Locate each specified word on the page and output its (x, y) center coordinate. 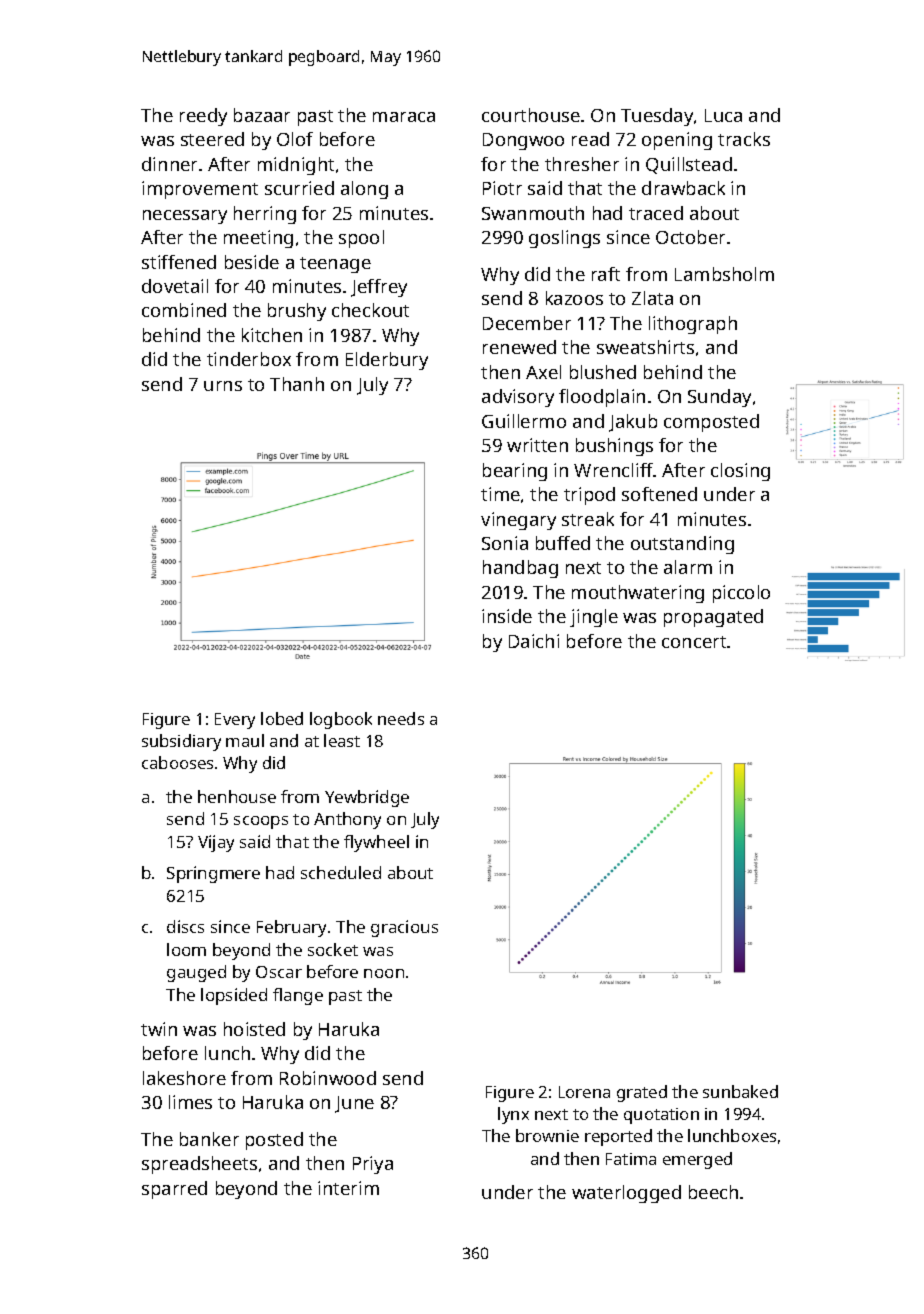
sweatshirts (645, 347)
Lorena (584, 1092)
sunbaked (740, 1091)
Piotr (502, 188)
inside (507, 616)
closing (740, 472)
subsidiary (181, 742)
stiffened (179, 262)
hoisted (254, 1029)
